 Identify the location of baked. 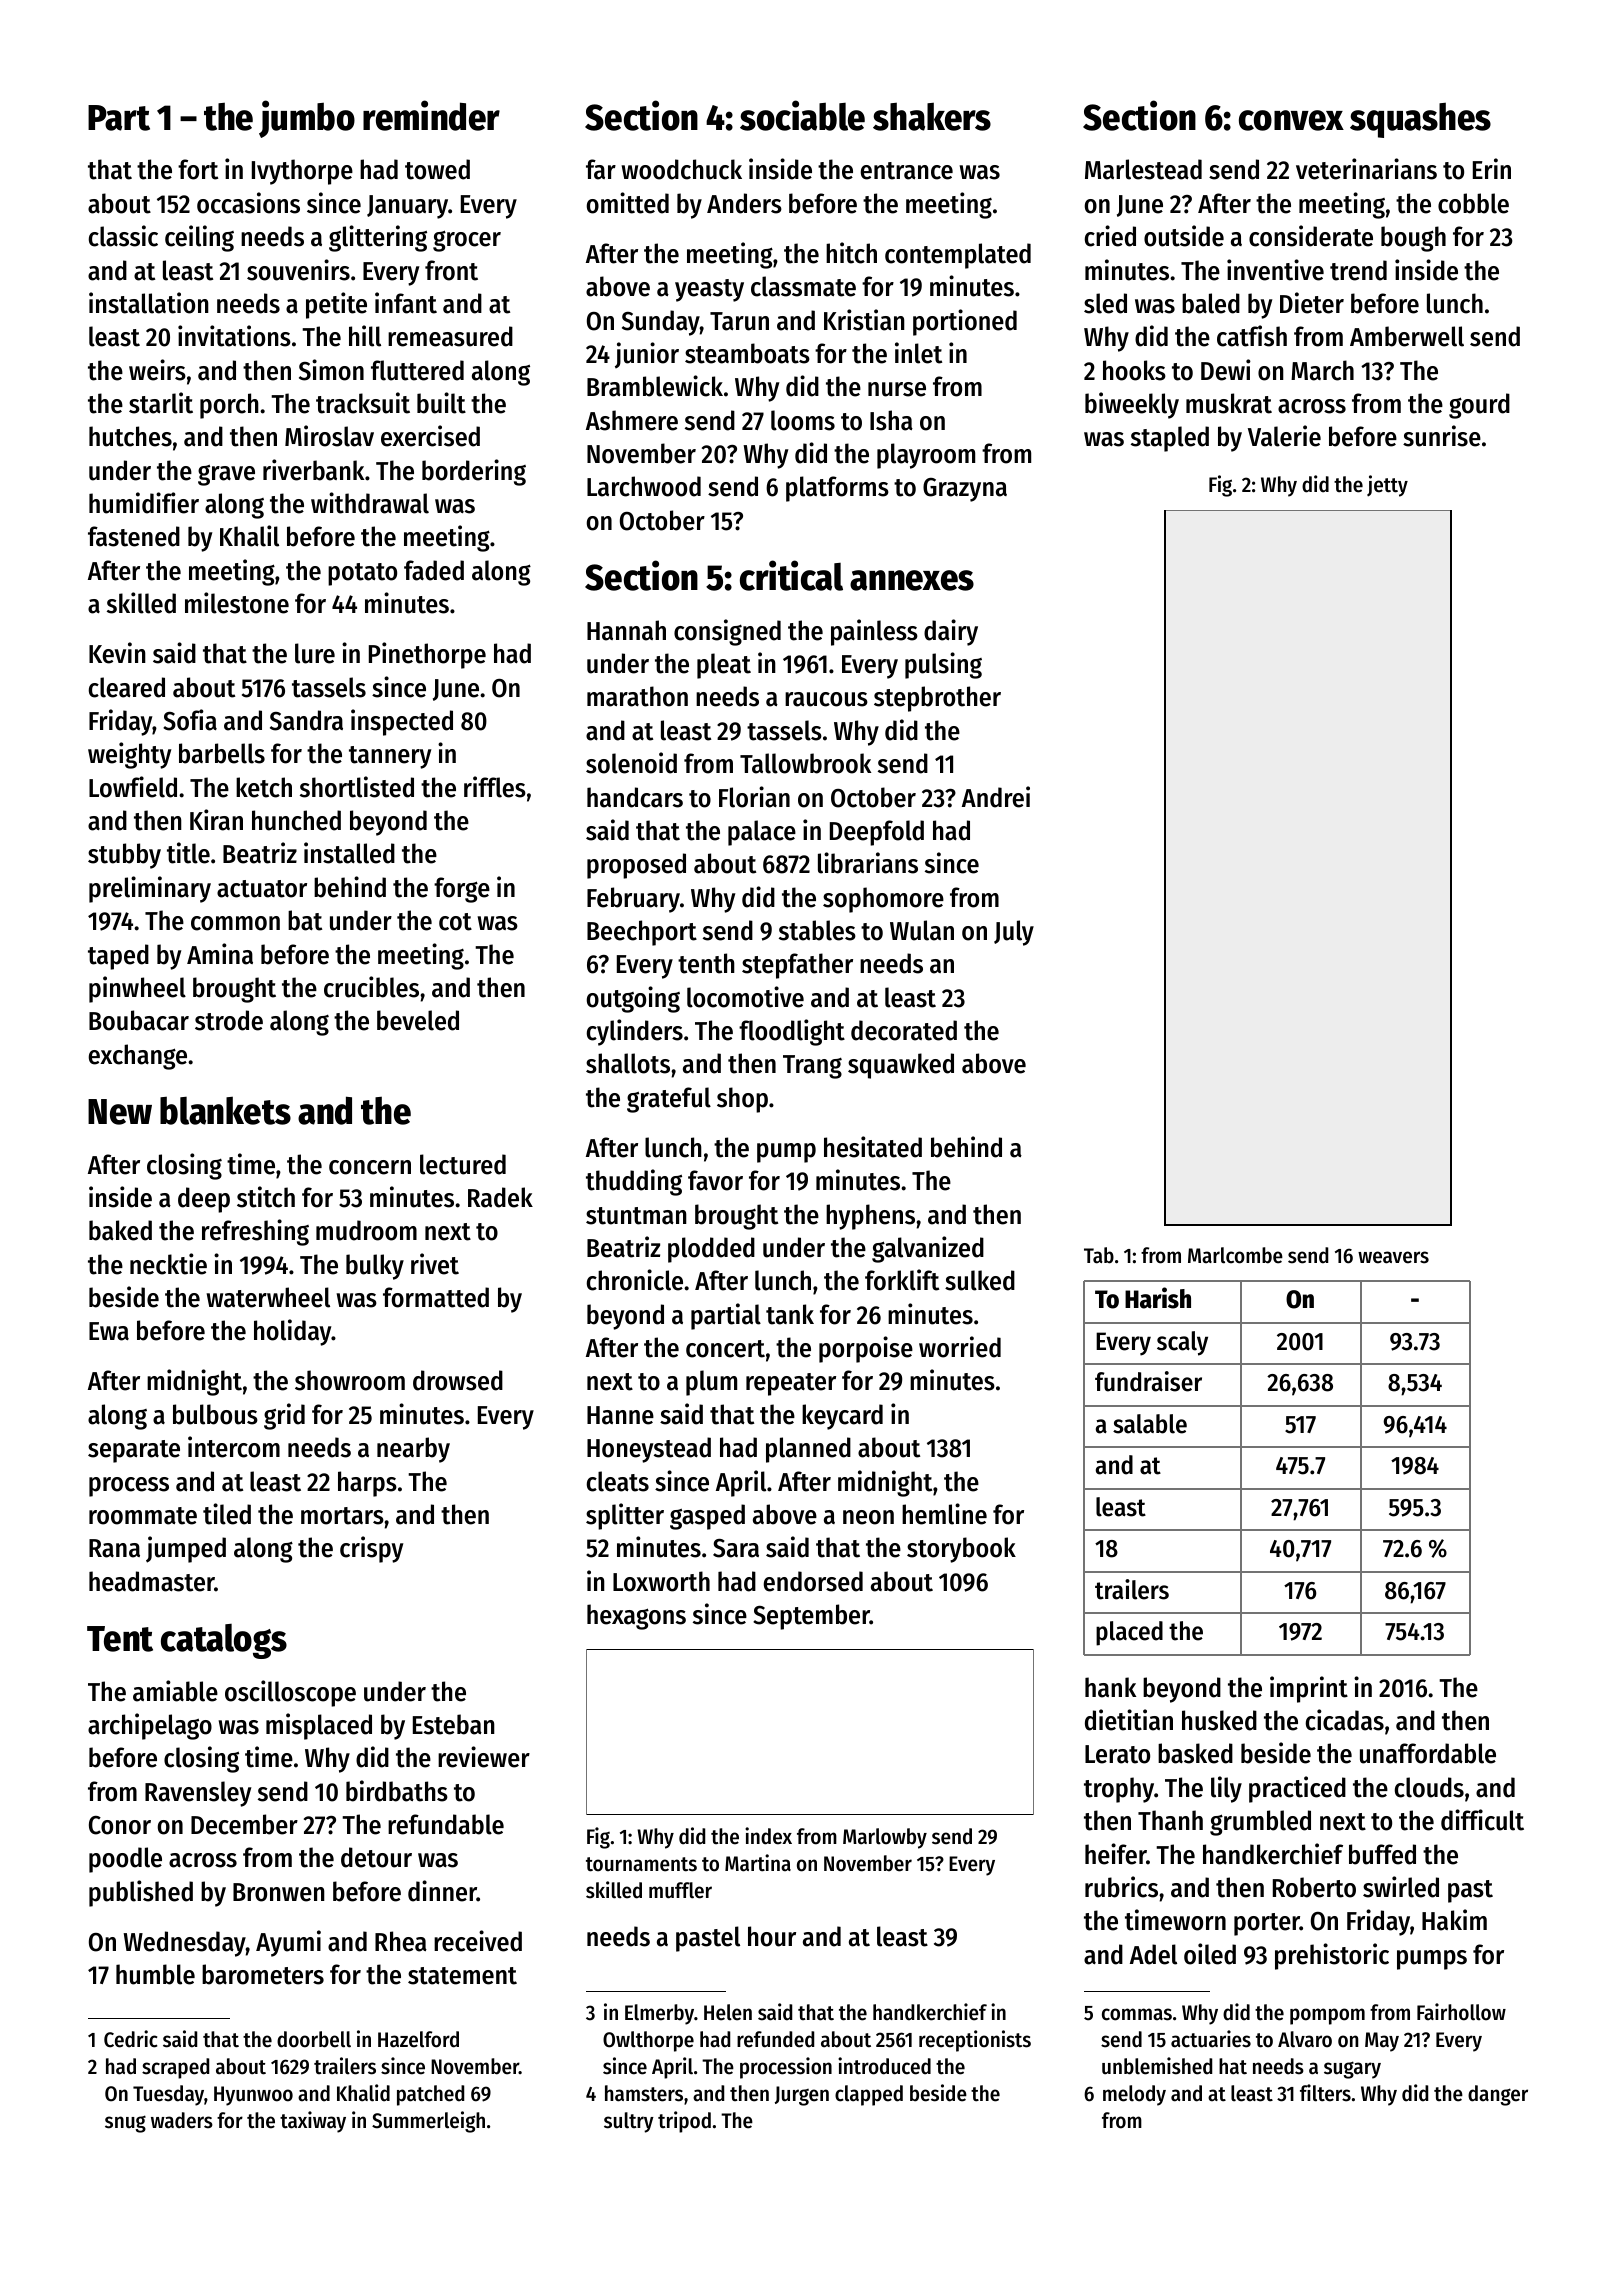
(120, 1230).
